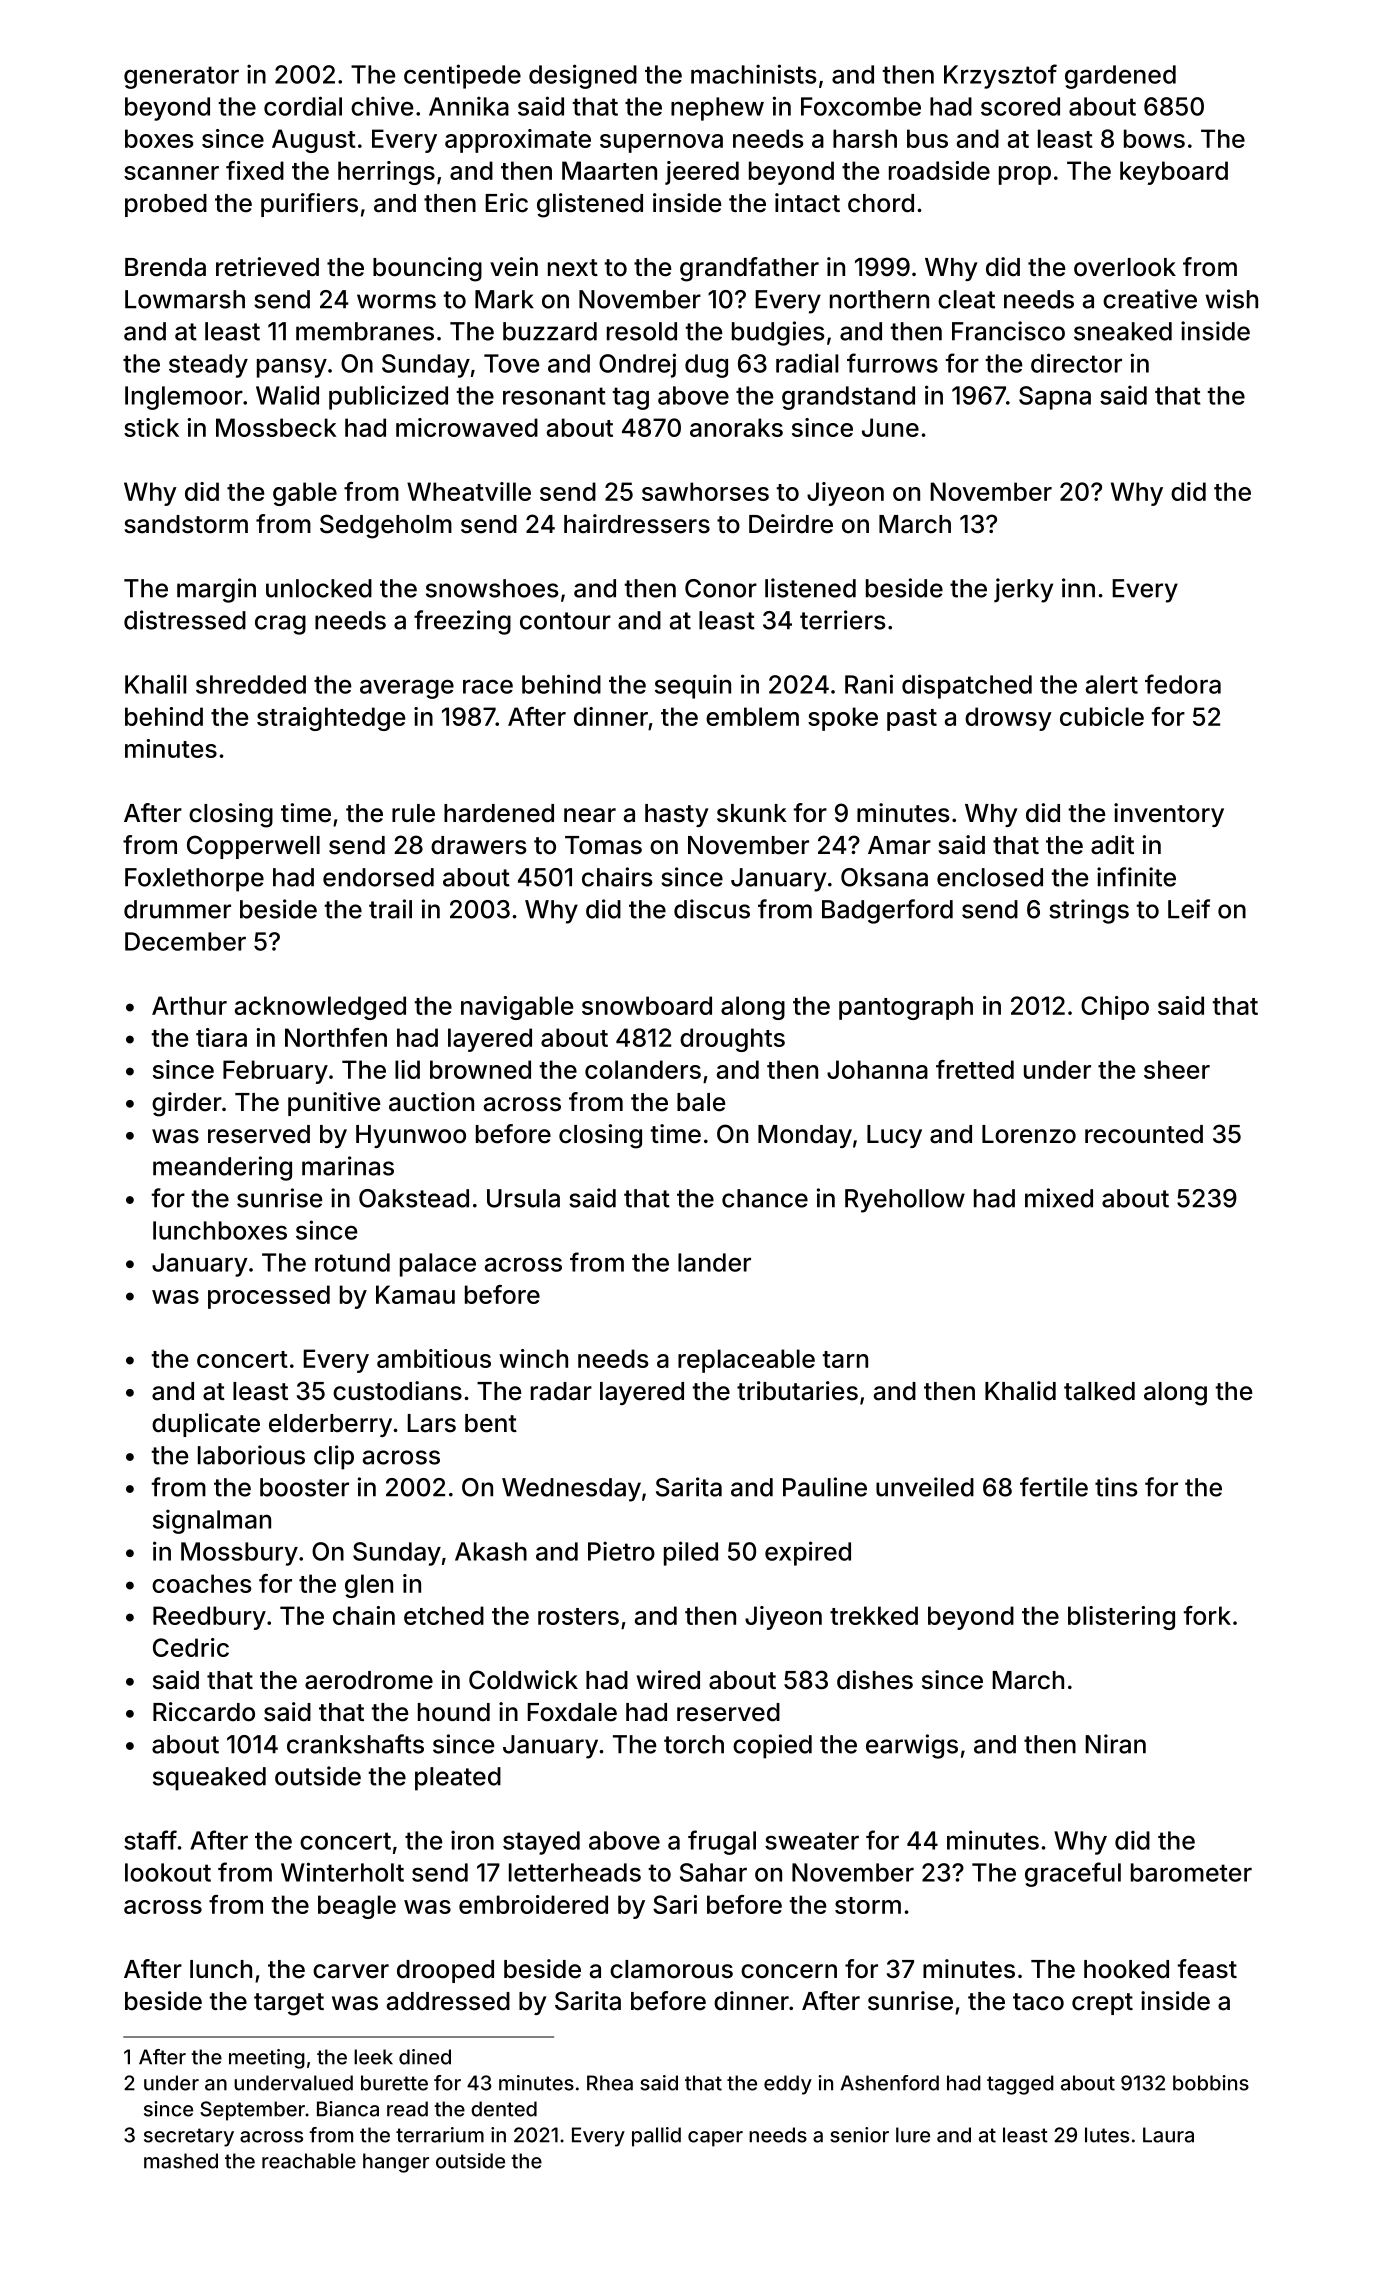 The image size is (1385, 2281). Describe the element at coordinates (189, 1005) in the image. I see `Arthur` at that location.
